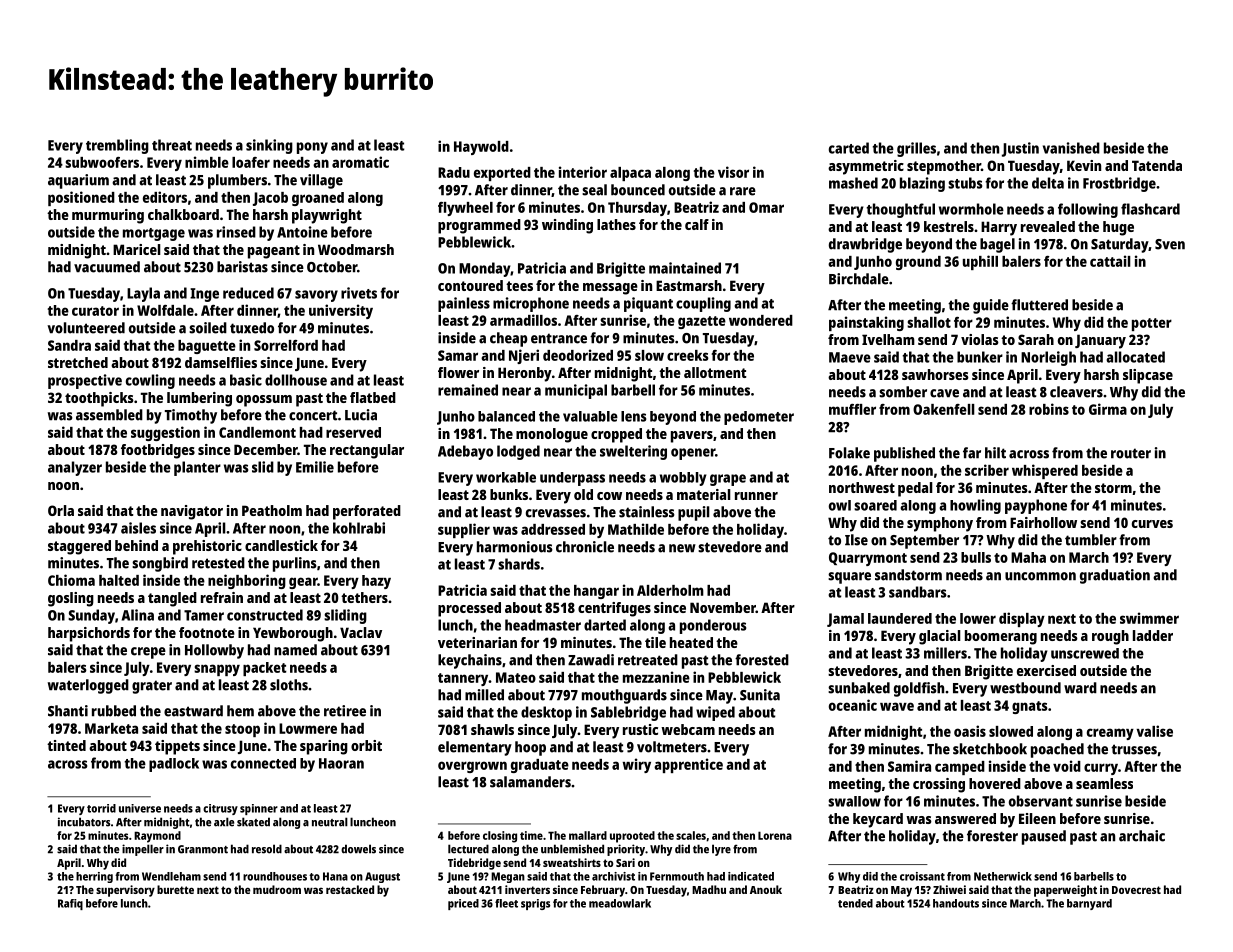 The width and height of the image is (1233, 952). What do you see at coordinates (481, 148) in the image?
I see `Haywold` at bounding box center [481, 148].
